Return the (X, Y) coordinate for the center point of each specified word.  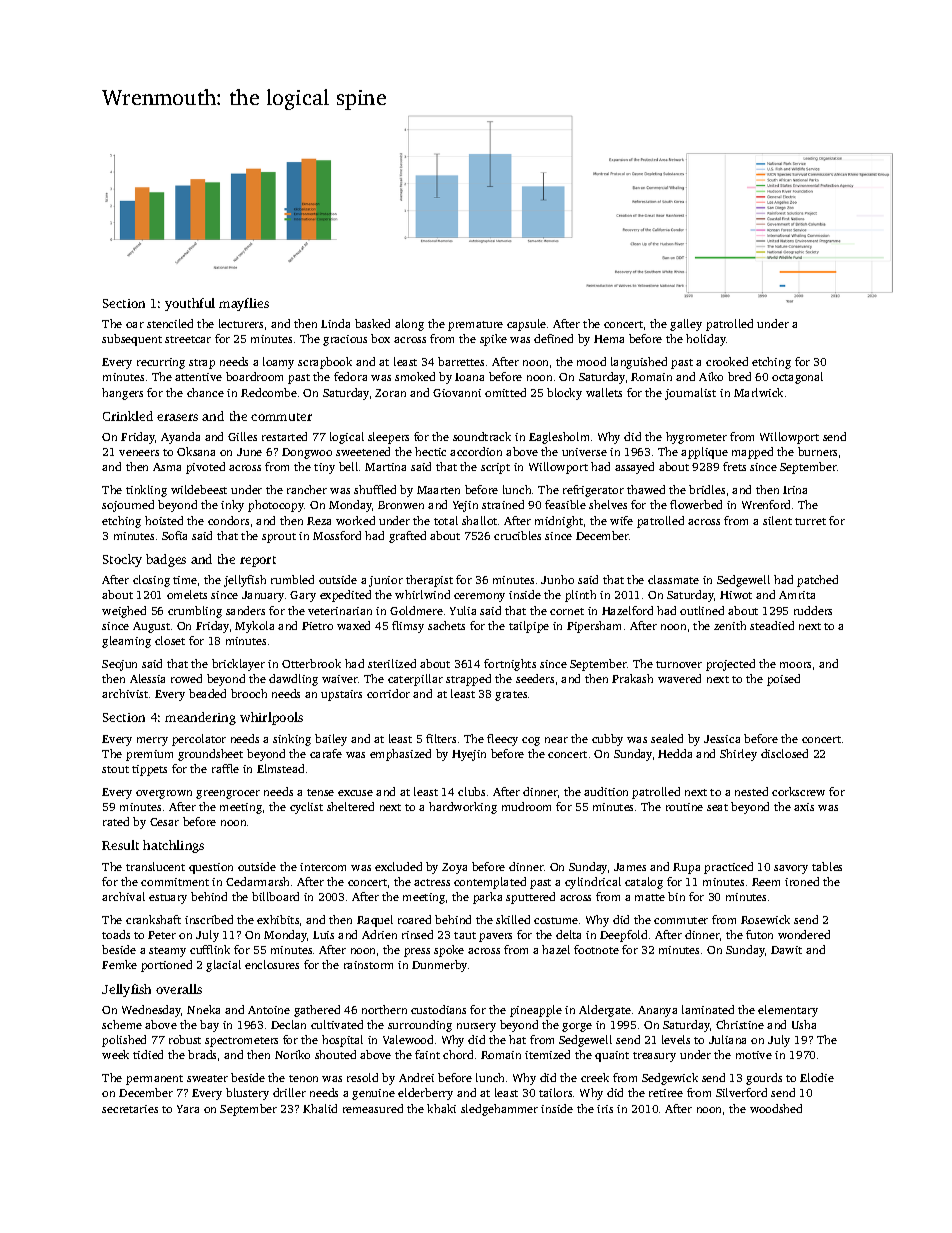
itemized (547, 1054)
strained (503, 504)
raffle (225, 768)
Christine (740, 1024)
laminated (708, 1009)
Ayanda (180, 438)
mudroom (526, 806)
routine (684, 807)
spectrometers (241, 1042)
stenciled (170, 323)
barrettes (461, 361)
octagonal (797, 378)
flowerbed (696, 504)
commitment (175, 882)
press (417, 952)
